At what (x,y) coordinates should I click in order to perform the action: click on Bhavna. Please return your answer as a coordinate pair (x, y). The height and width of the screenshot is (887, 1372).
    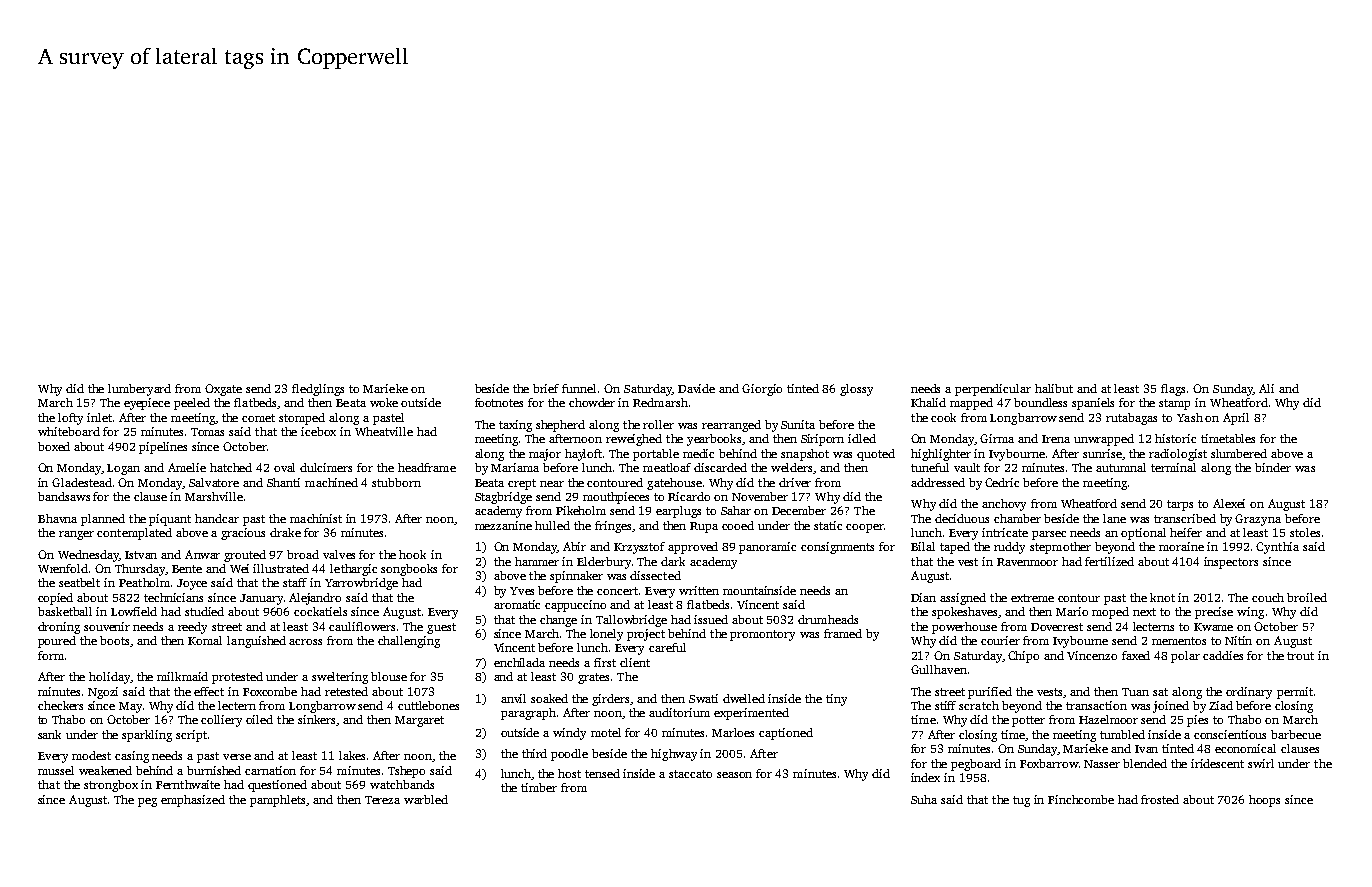
    Looking at the image, I should click on (57, 518).
